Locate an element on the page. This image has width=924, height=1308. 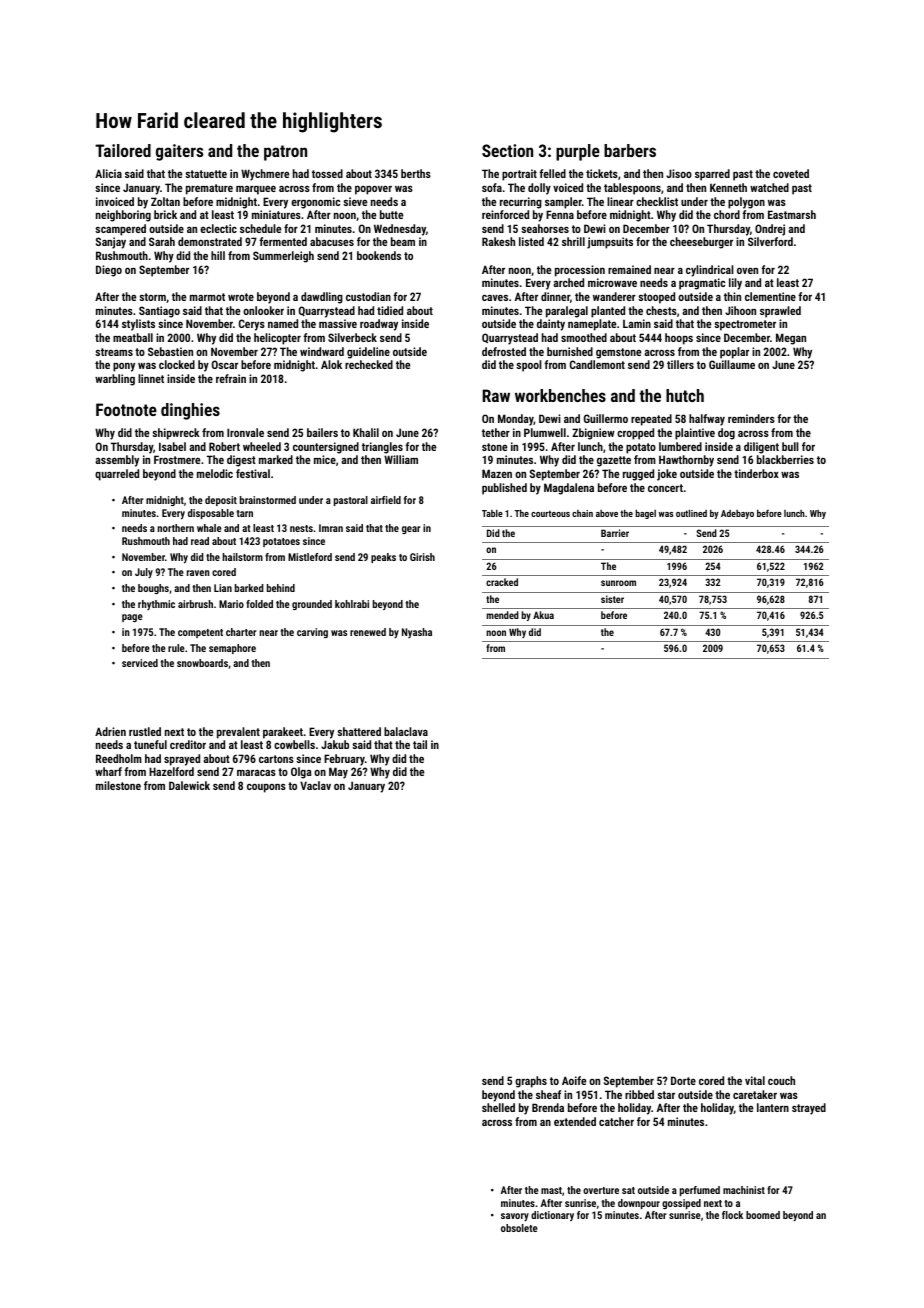
Dalewick is located at coordinates (189, 785).
